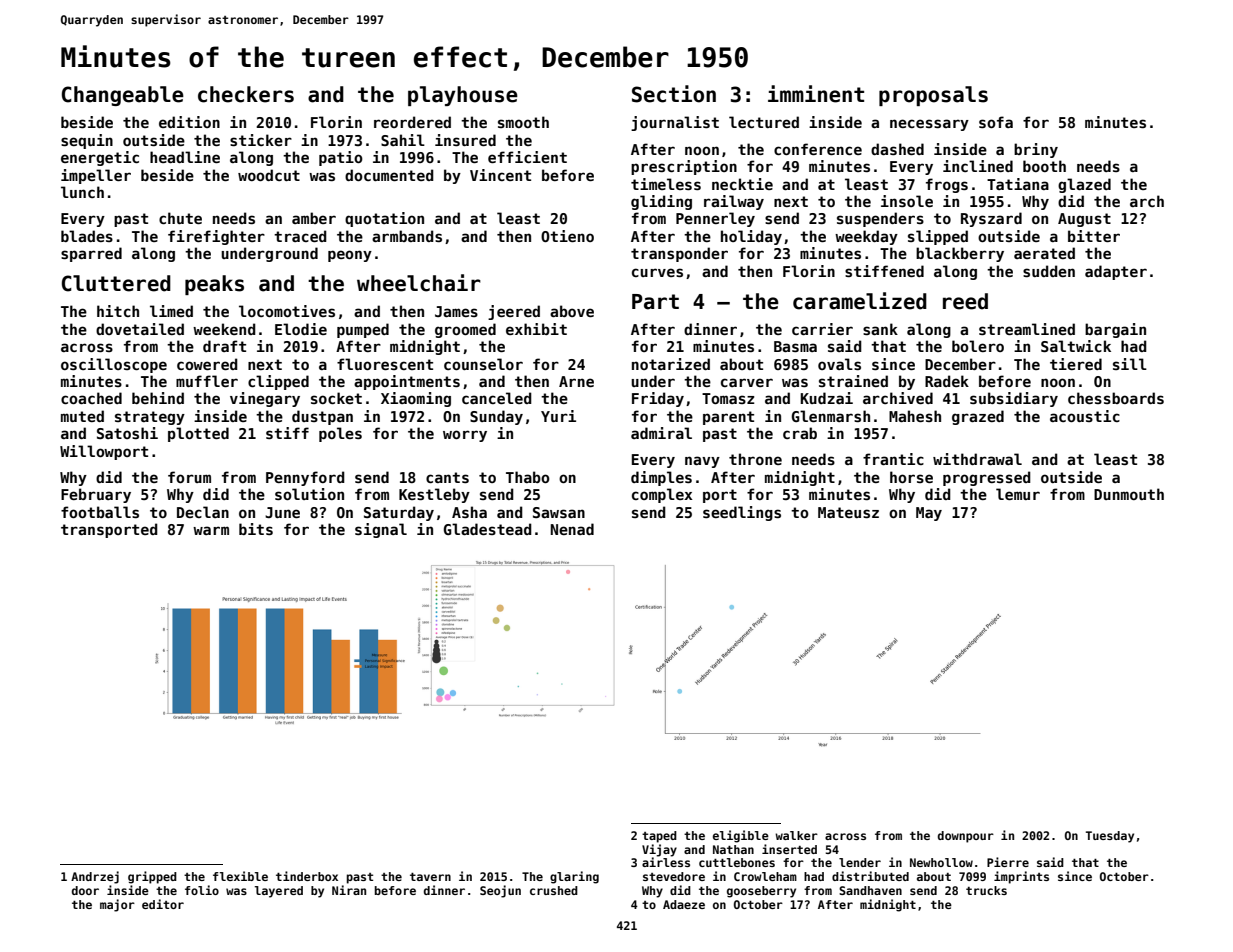 This screenshot has width=1233, height=952. What do you see at coordinates (1129, 494) in the screenshot?
I see `Dunmouth` at bounding box center [1129, 494].
